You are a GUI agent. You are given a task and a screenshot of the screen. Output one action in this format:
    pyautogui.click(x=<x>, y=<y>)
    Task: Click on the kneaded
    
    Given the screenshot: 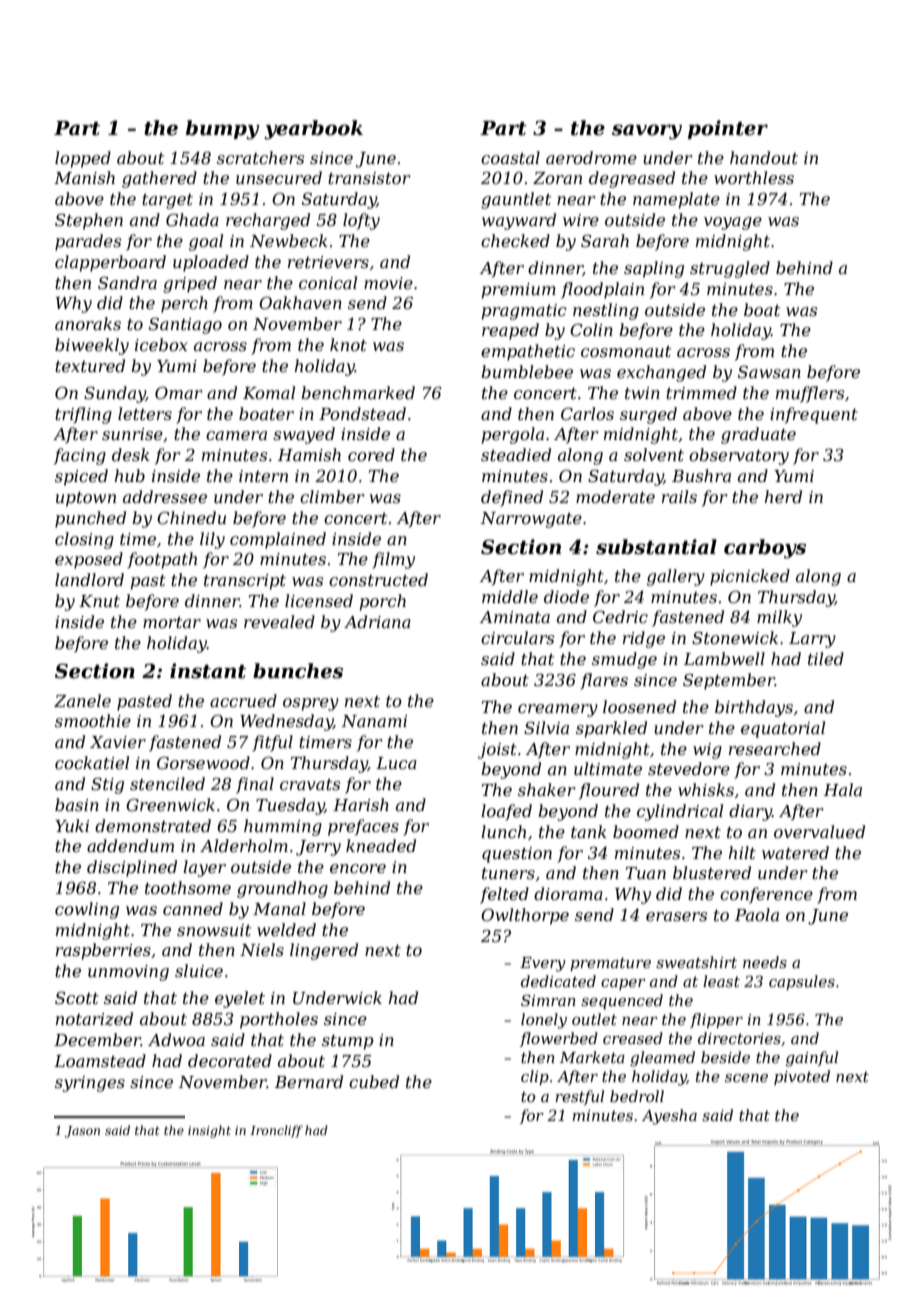 What is the action you would take?
    pyautogui.click(x=381, y=845)
